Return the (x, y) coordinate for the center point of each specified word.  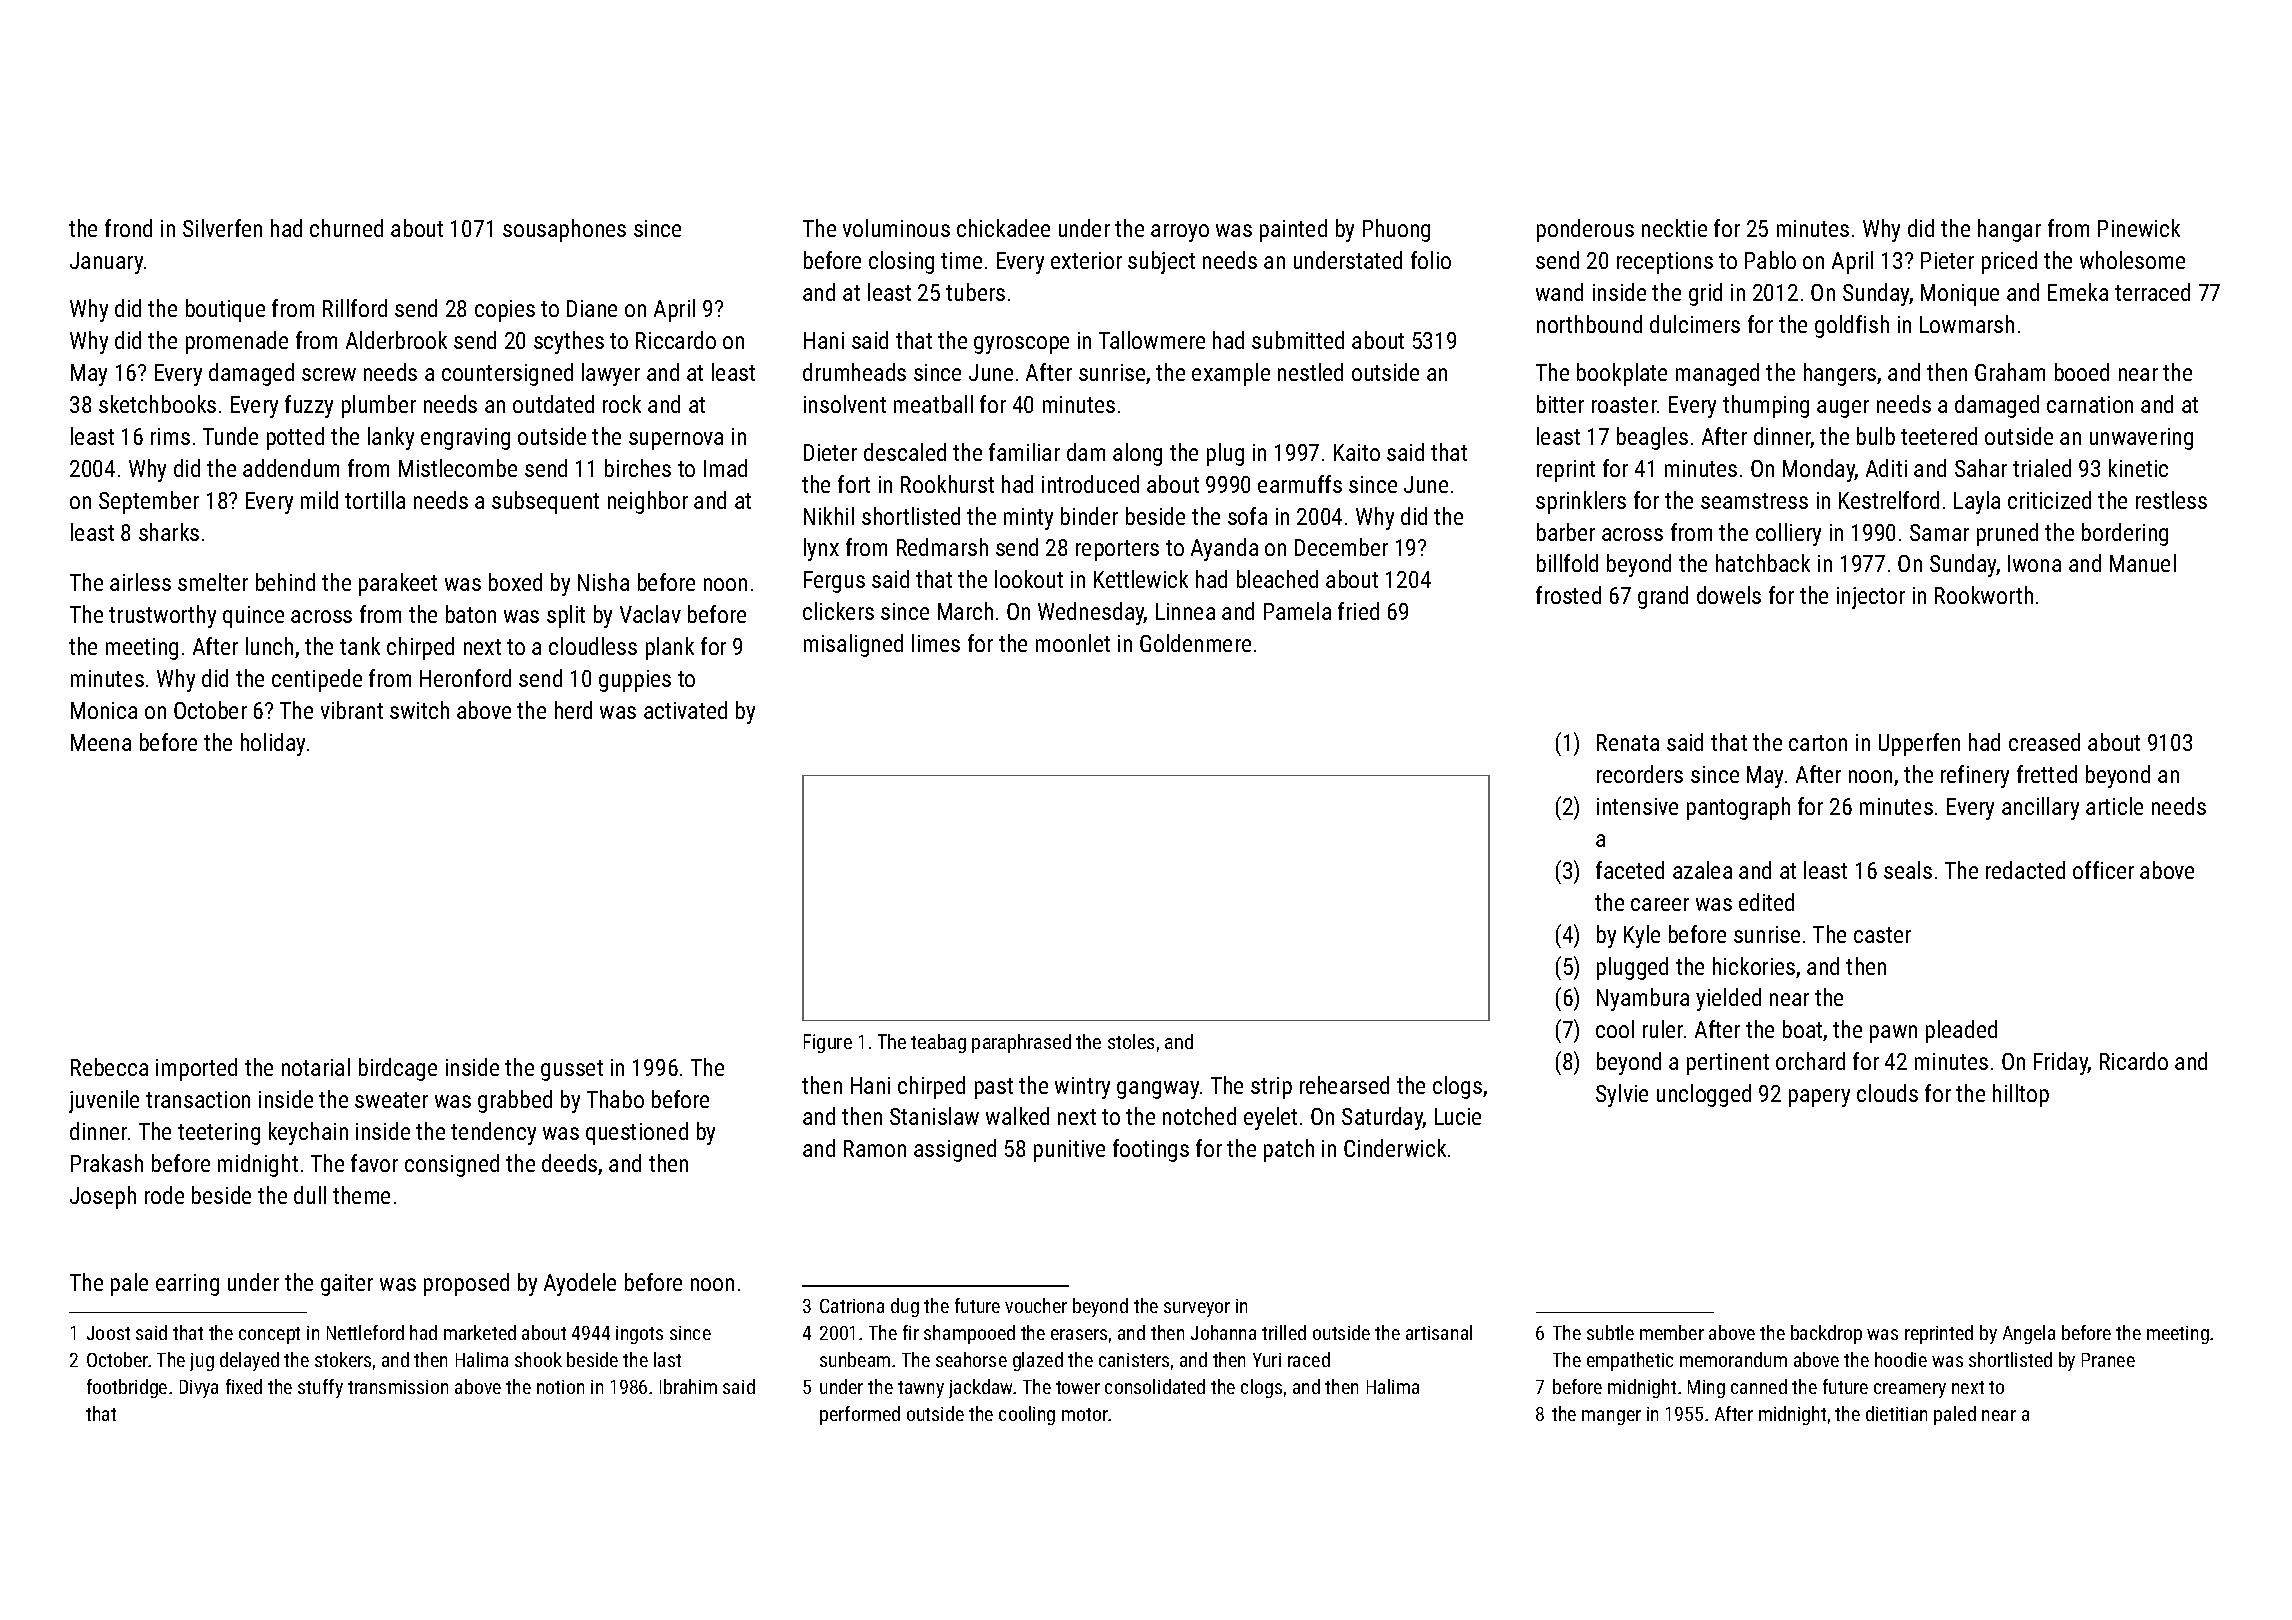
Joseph (103, 1197)
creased (2044, 742)
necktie (1674, 228)
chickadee (1003, 228)
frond (128, 228)
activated (685, 710)
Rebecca (109, 1067)
